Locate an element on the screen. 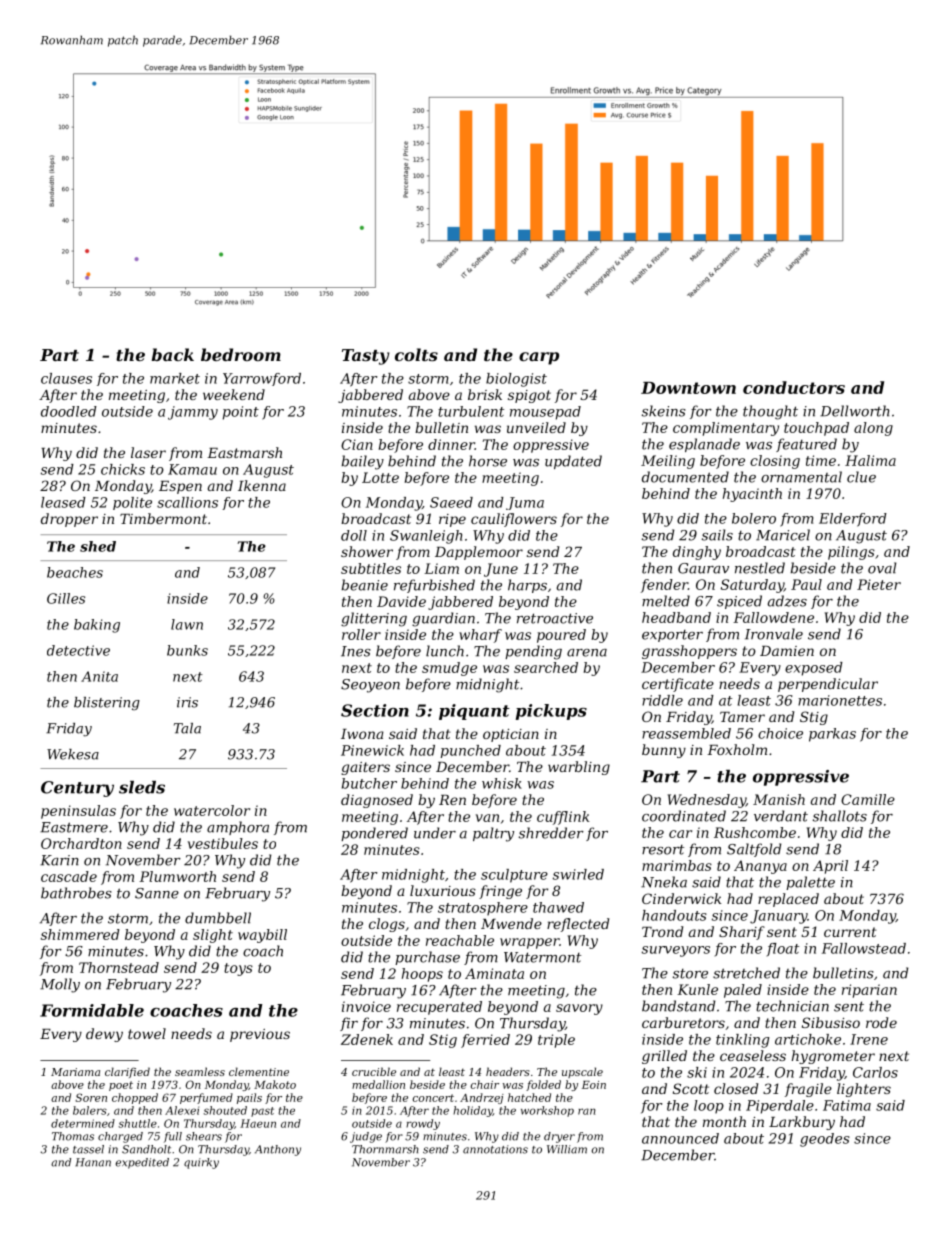  Century is located at coordinates (77, 789).
